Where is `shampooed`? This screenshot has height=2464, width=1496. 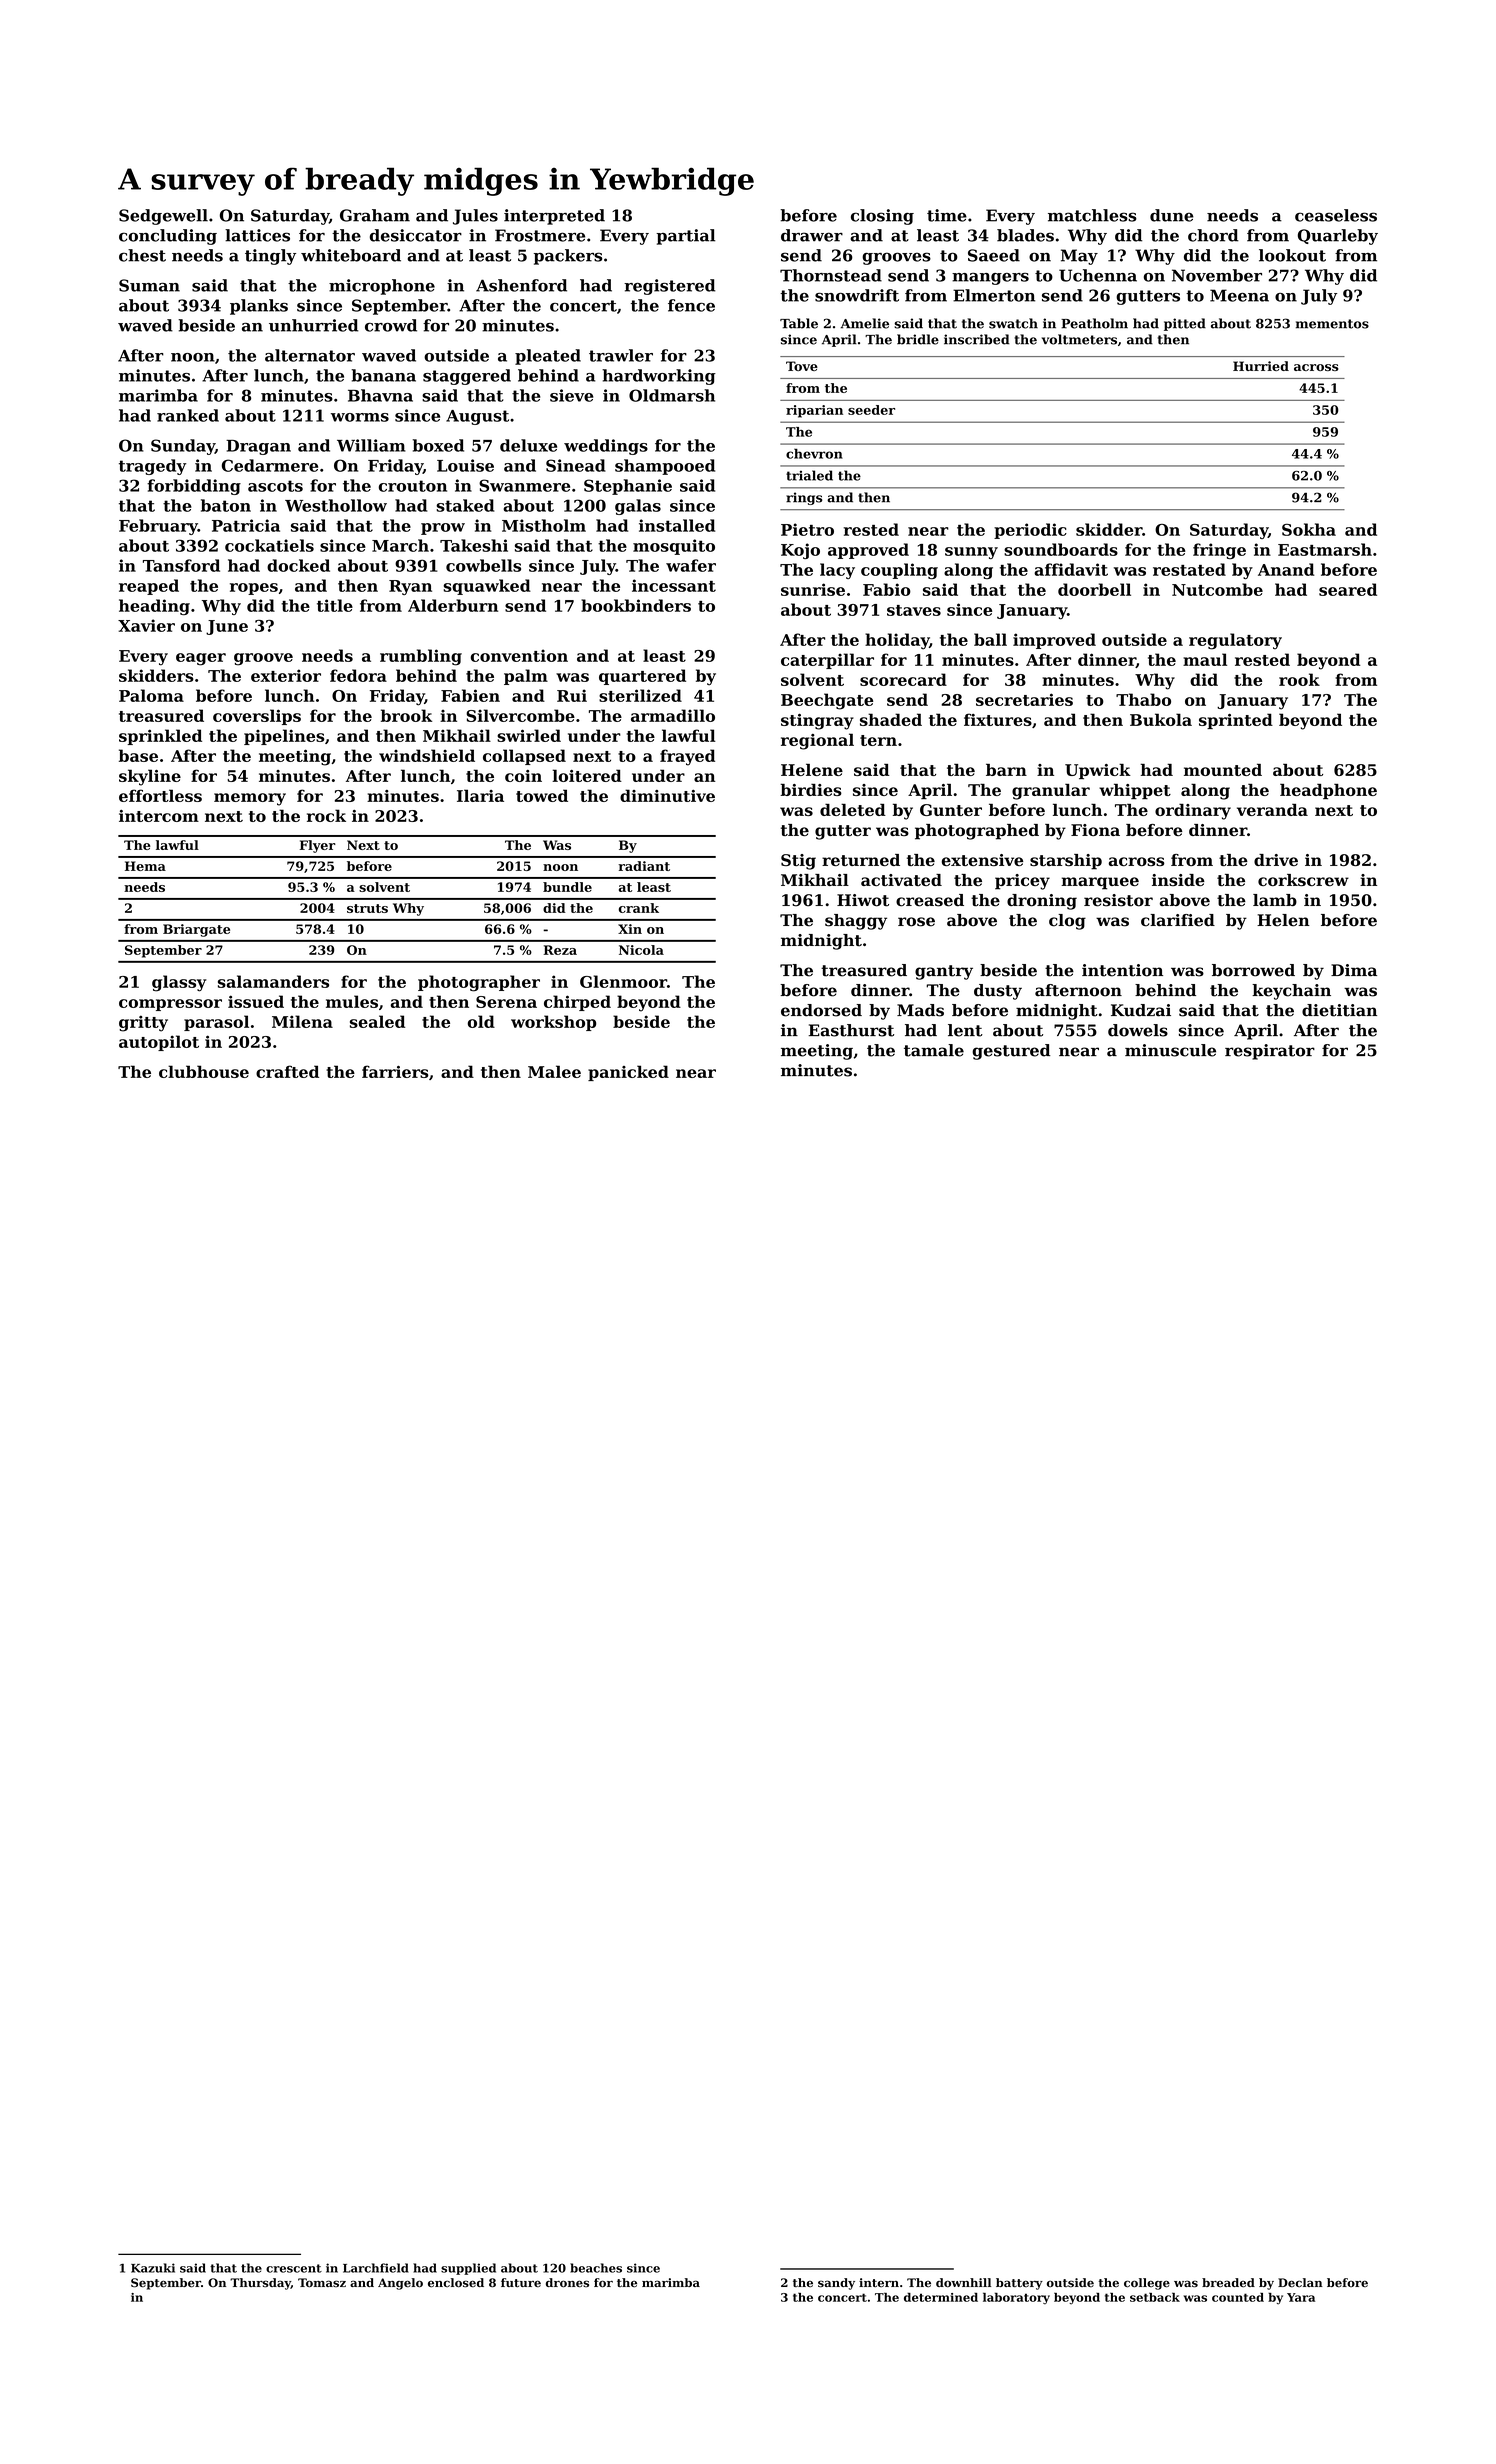 shampooed is located at coordinates (665, 467).
